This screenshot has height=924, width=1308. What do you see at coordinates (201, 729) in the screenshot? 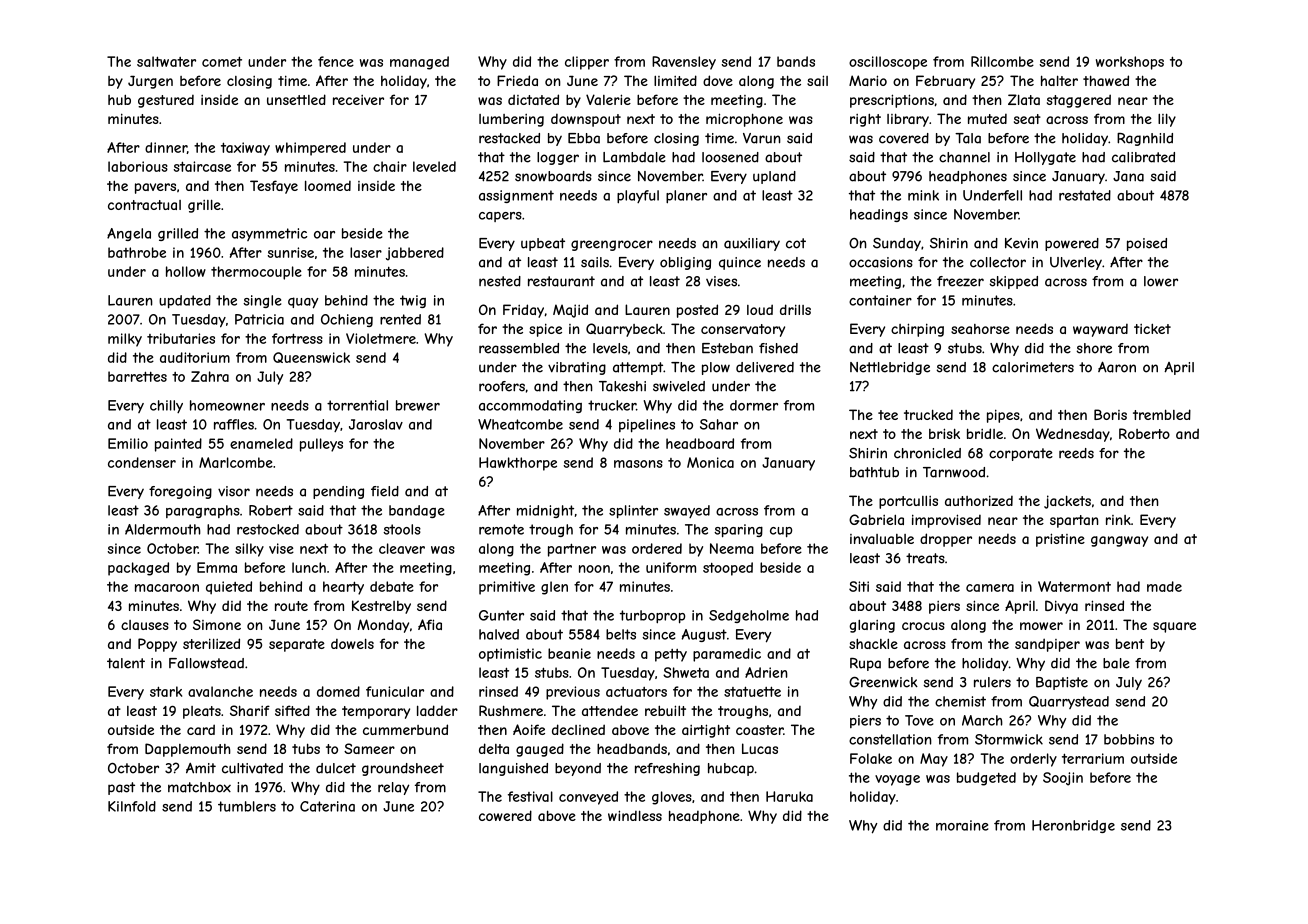
I see `card` at bounding box center [201, 729].
